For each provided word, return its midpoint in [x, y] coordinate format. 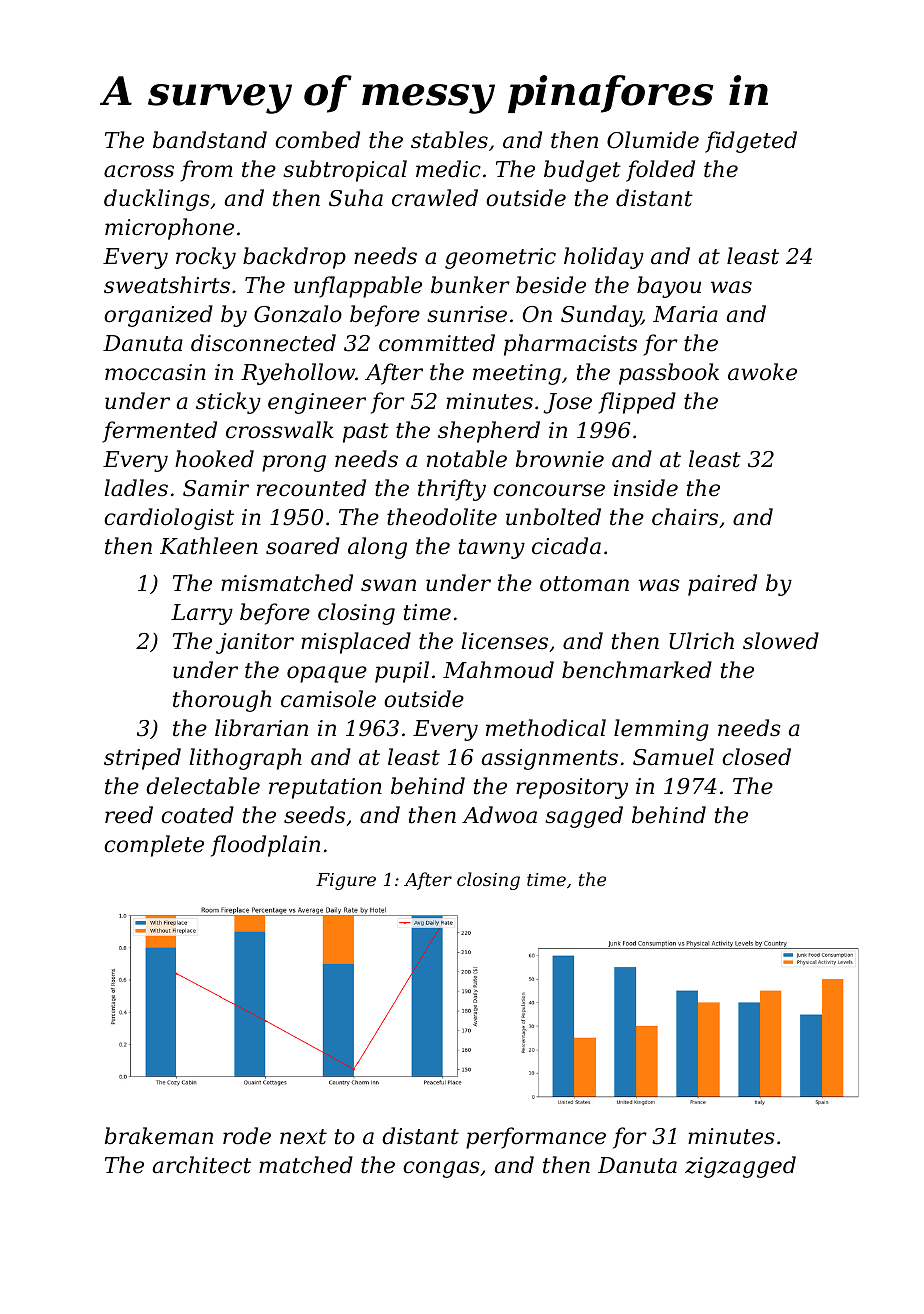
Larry [202, 614]
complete [154, 846]
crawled [435, 198]
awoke [762, 372]
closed [756, 757]
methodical [546, 728]
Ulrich [702, 641]
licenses [504, 641]
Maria [685, 314]
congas [441, 1169]
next [303, 1137]
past [366, 433]
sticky [228, 403]
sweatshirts [167, 285]
